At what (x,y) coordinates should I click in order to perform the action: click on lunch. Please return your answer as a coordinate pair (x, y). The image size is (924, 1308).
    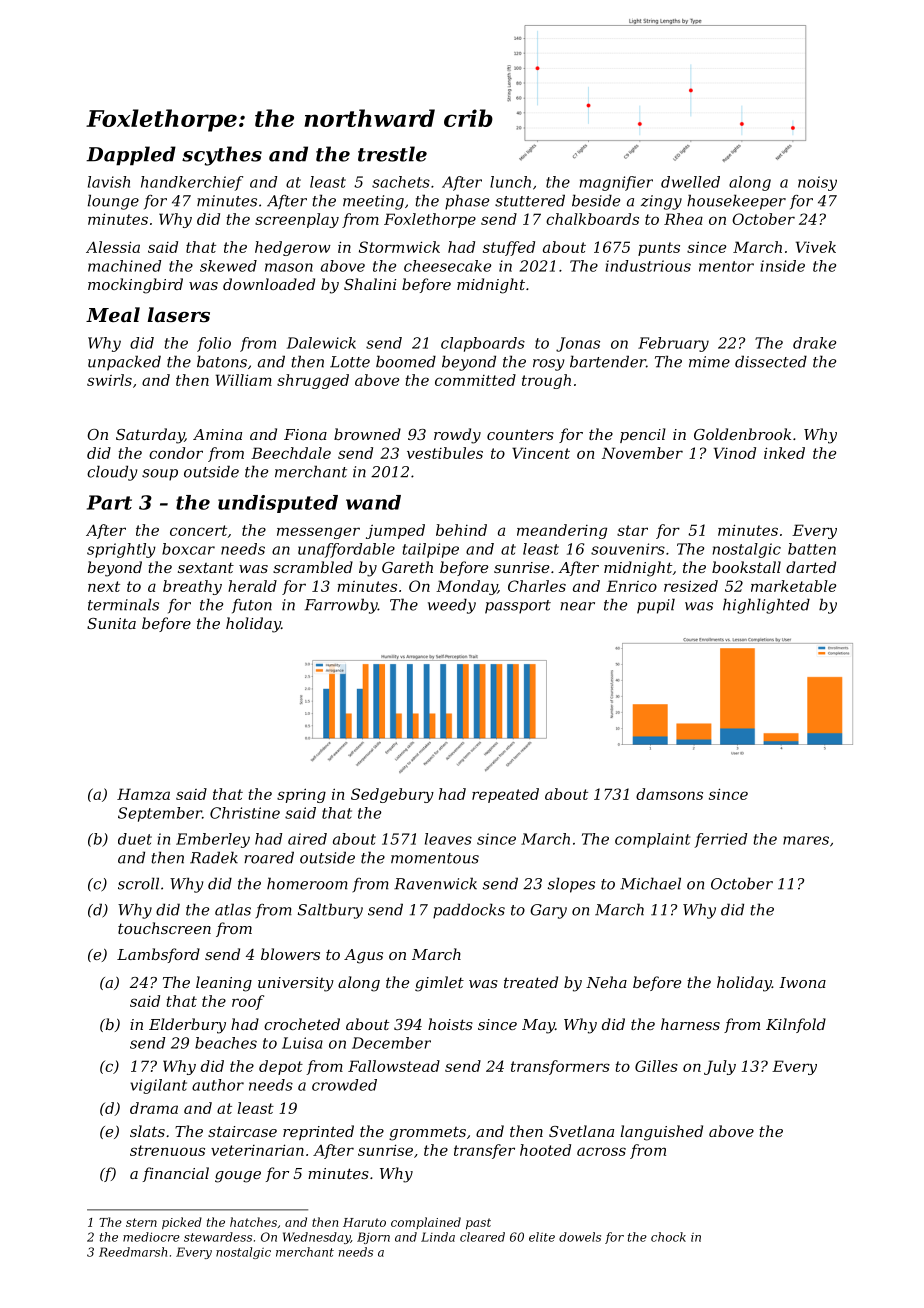
    Looking at the image, I should click on (510, 182).
